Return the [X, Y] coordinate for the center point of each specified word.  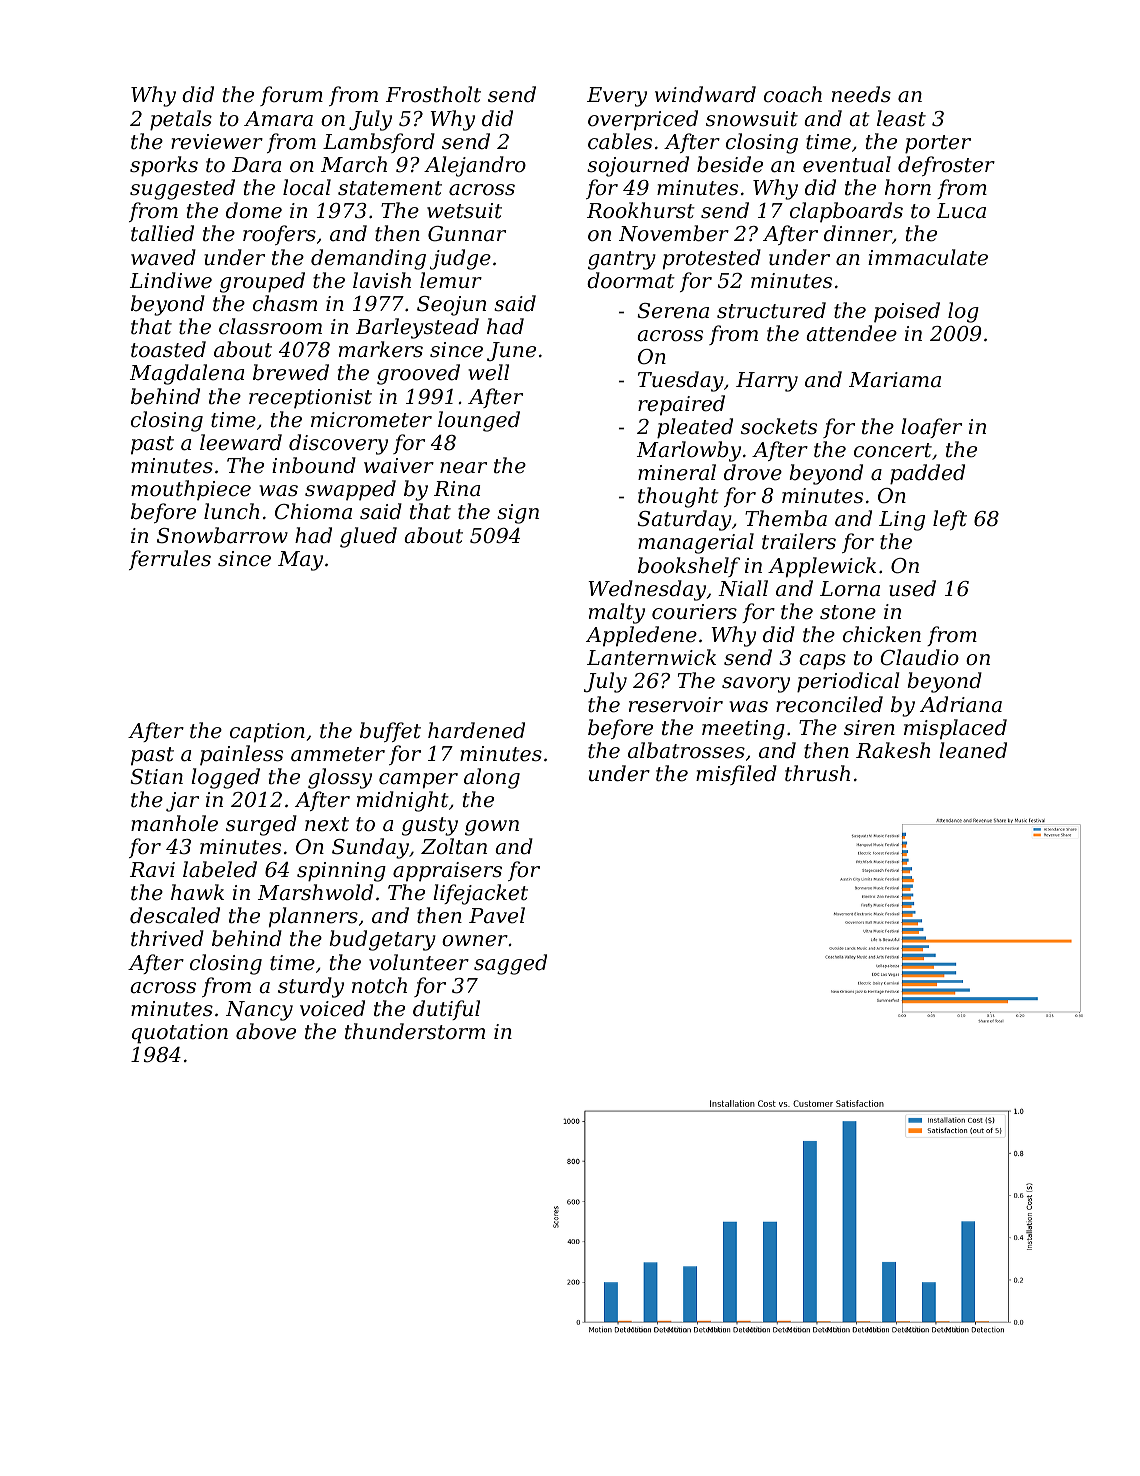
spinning [341, 872]
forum [291, 96]
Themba [786, 518]
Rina [457, 489]
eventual [847, 164]
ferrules [170, 560]
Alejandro [475, 166]
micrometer [371, 420]
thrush [817, 773]
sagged [510, 964]
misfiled [736, 775]
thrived [167, 938]
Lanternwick [651, 657]
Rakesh [893, 750]
